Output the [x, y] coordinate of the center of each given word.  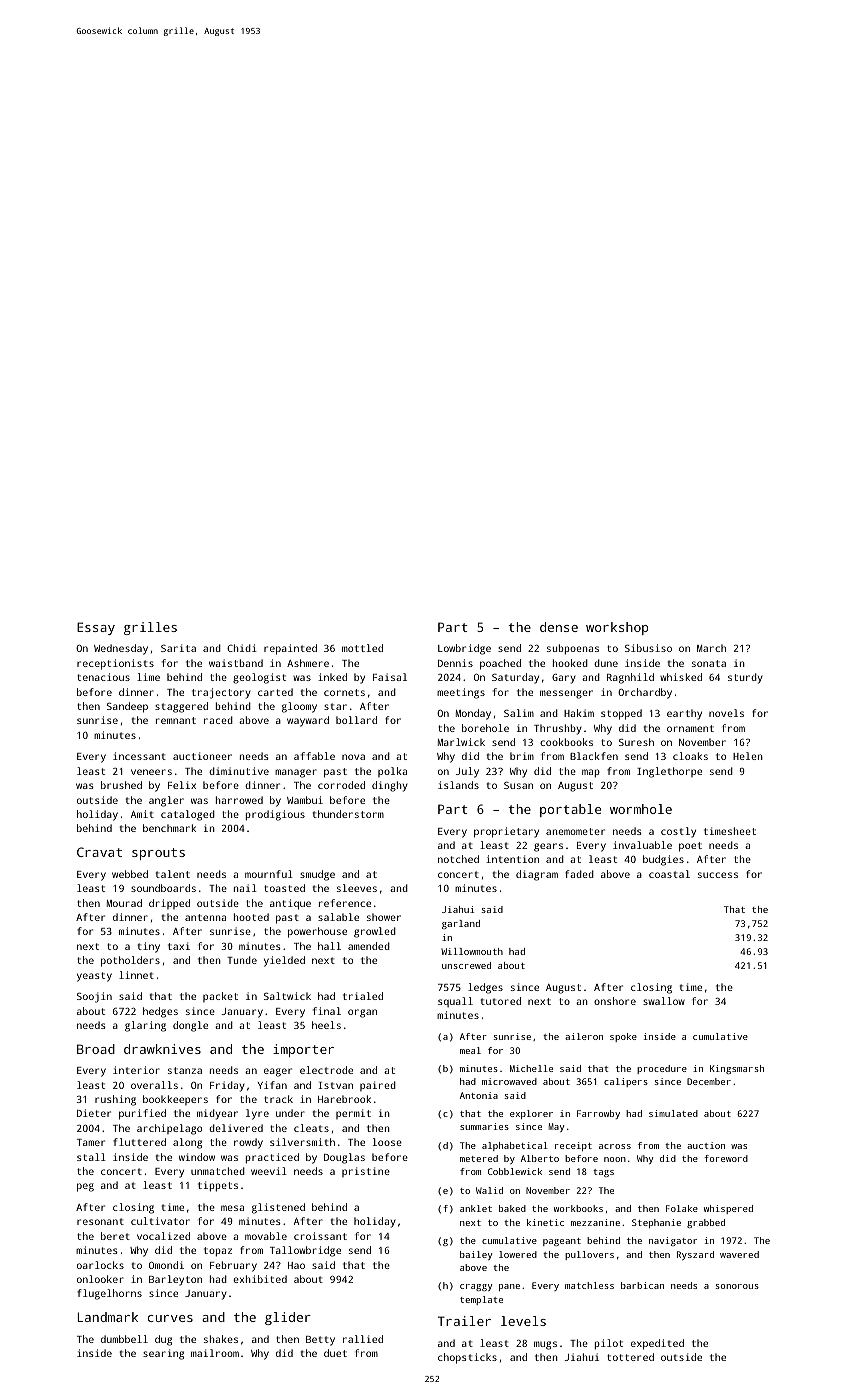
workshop [617, 628]
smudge [317, 875]
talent [173, 874]
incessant [139, 756]
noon [615, 1159]
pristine [366, 1172]
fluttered [139, 1142]
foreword [726, 1158]
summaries [484, 1126]
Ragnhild [630, 678]
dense [559, 627]
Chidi [242, 648]
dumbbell [124, 1339]
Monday [473, 714]
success [718, 875]
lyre [257, 1114]
